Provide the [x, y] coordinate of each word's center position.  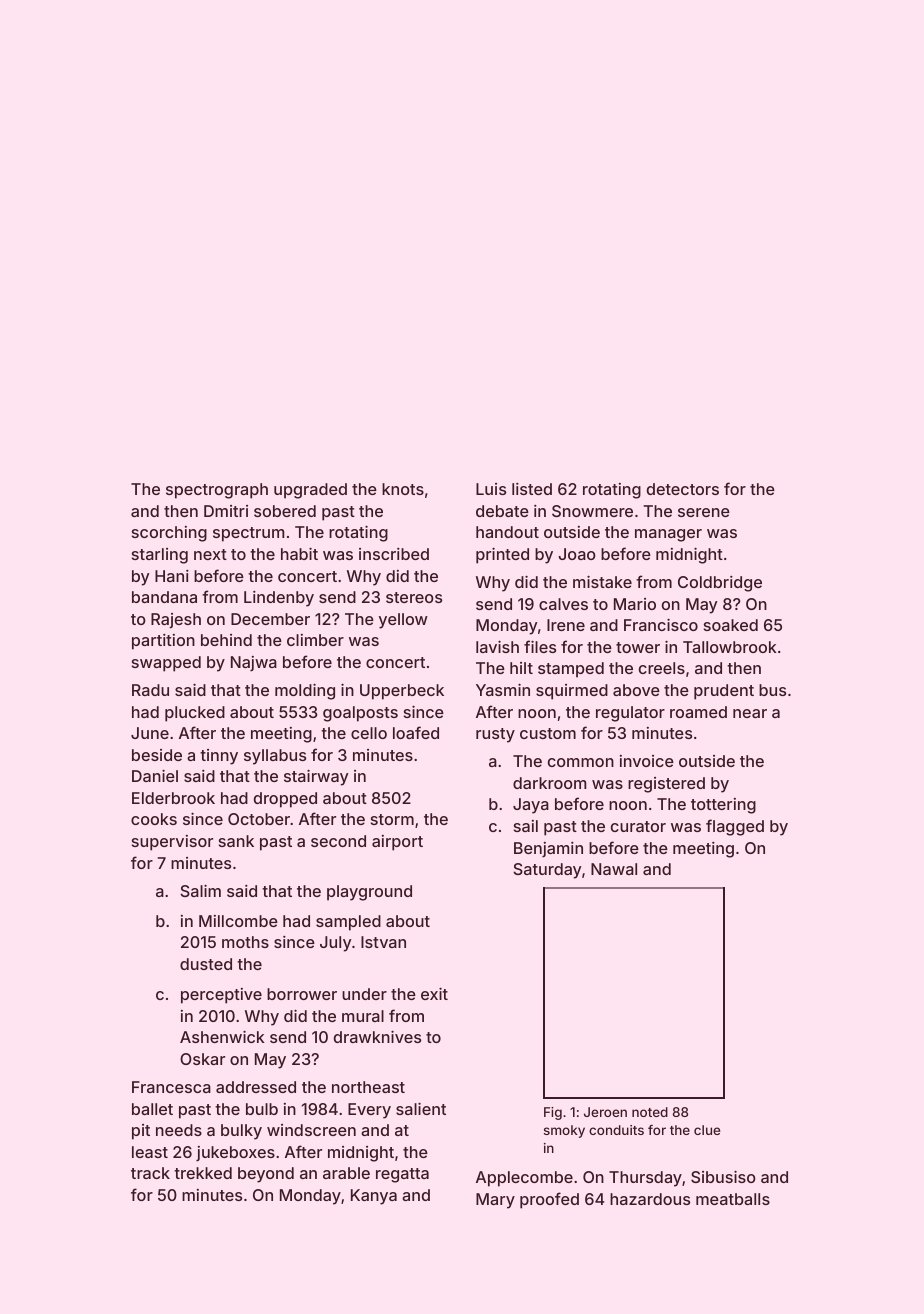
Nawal [614, 869]
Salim [200, 891]
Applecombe [524, 1179]
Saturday [547, 871]
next [210, 554]
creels [662, 668]
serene [704, 512]
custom [548, 733]
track [150, 1173]
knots [403, 489]
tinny [219, 757]
